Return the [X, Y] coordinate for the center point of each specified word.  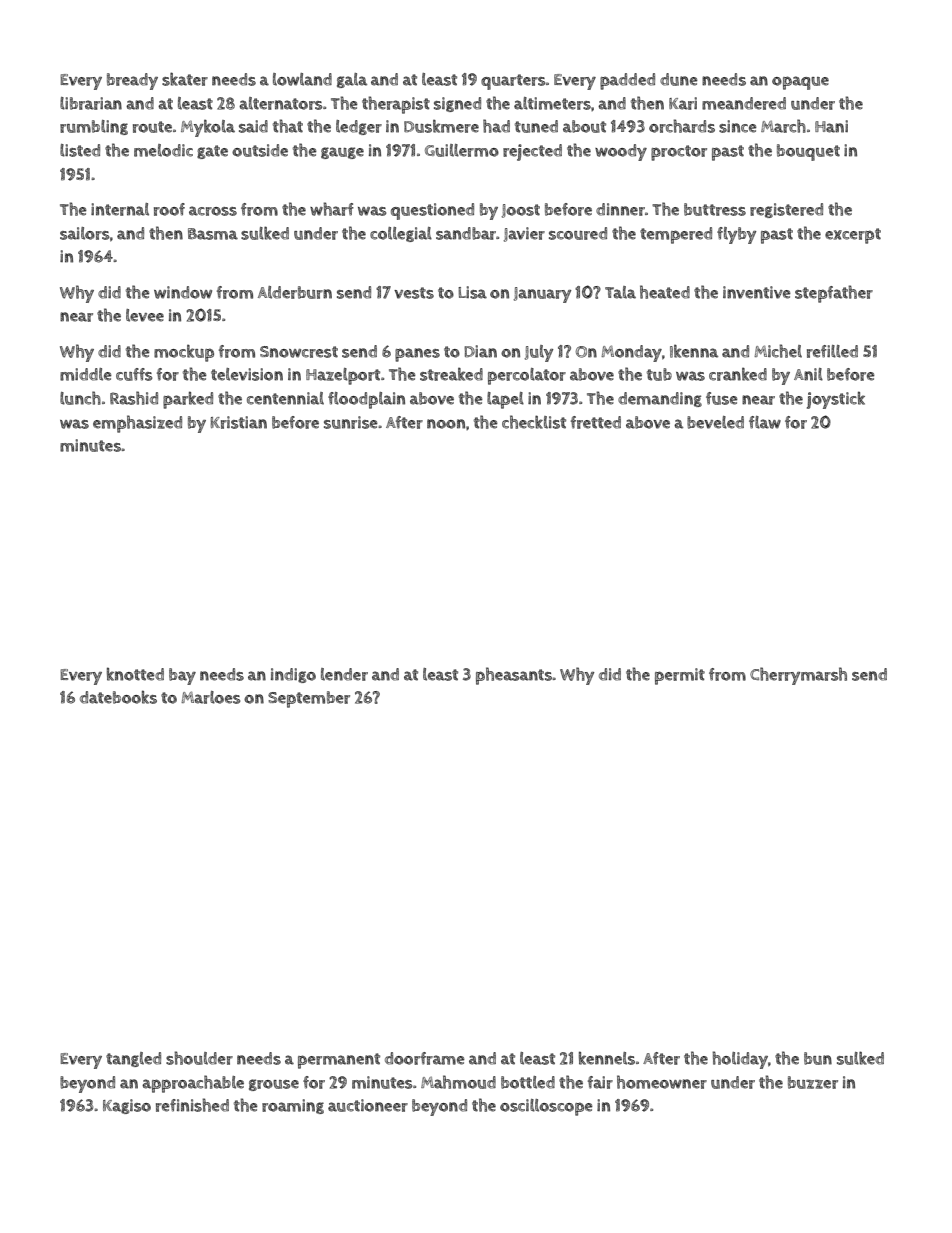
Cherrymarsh [798, 676]
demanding [660, 399]
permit [680, 676]
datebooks [118, 697]
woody [621, 152]
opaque [800, 83]
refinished [192, 1105]
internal [120, 209]
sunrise [351, 422]
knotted [135, 674]
